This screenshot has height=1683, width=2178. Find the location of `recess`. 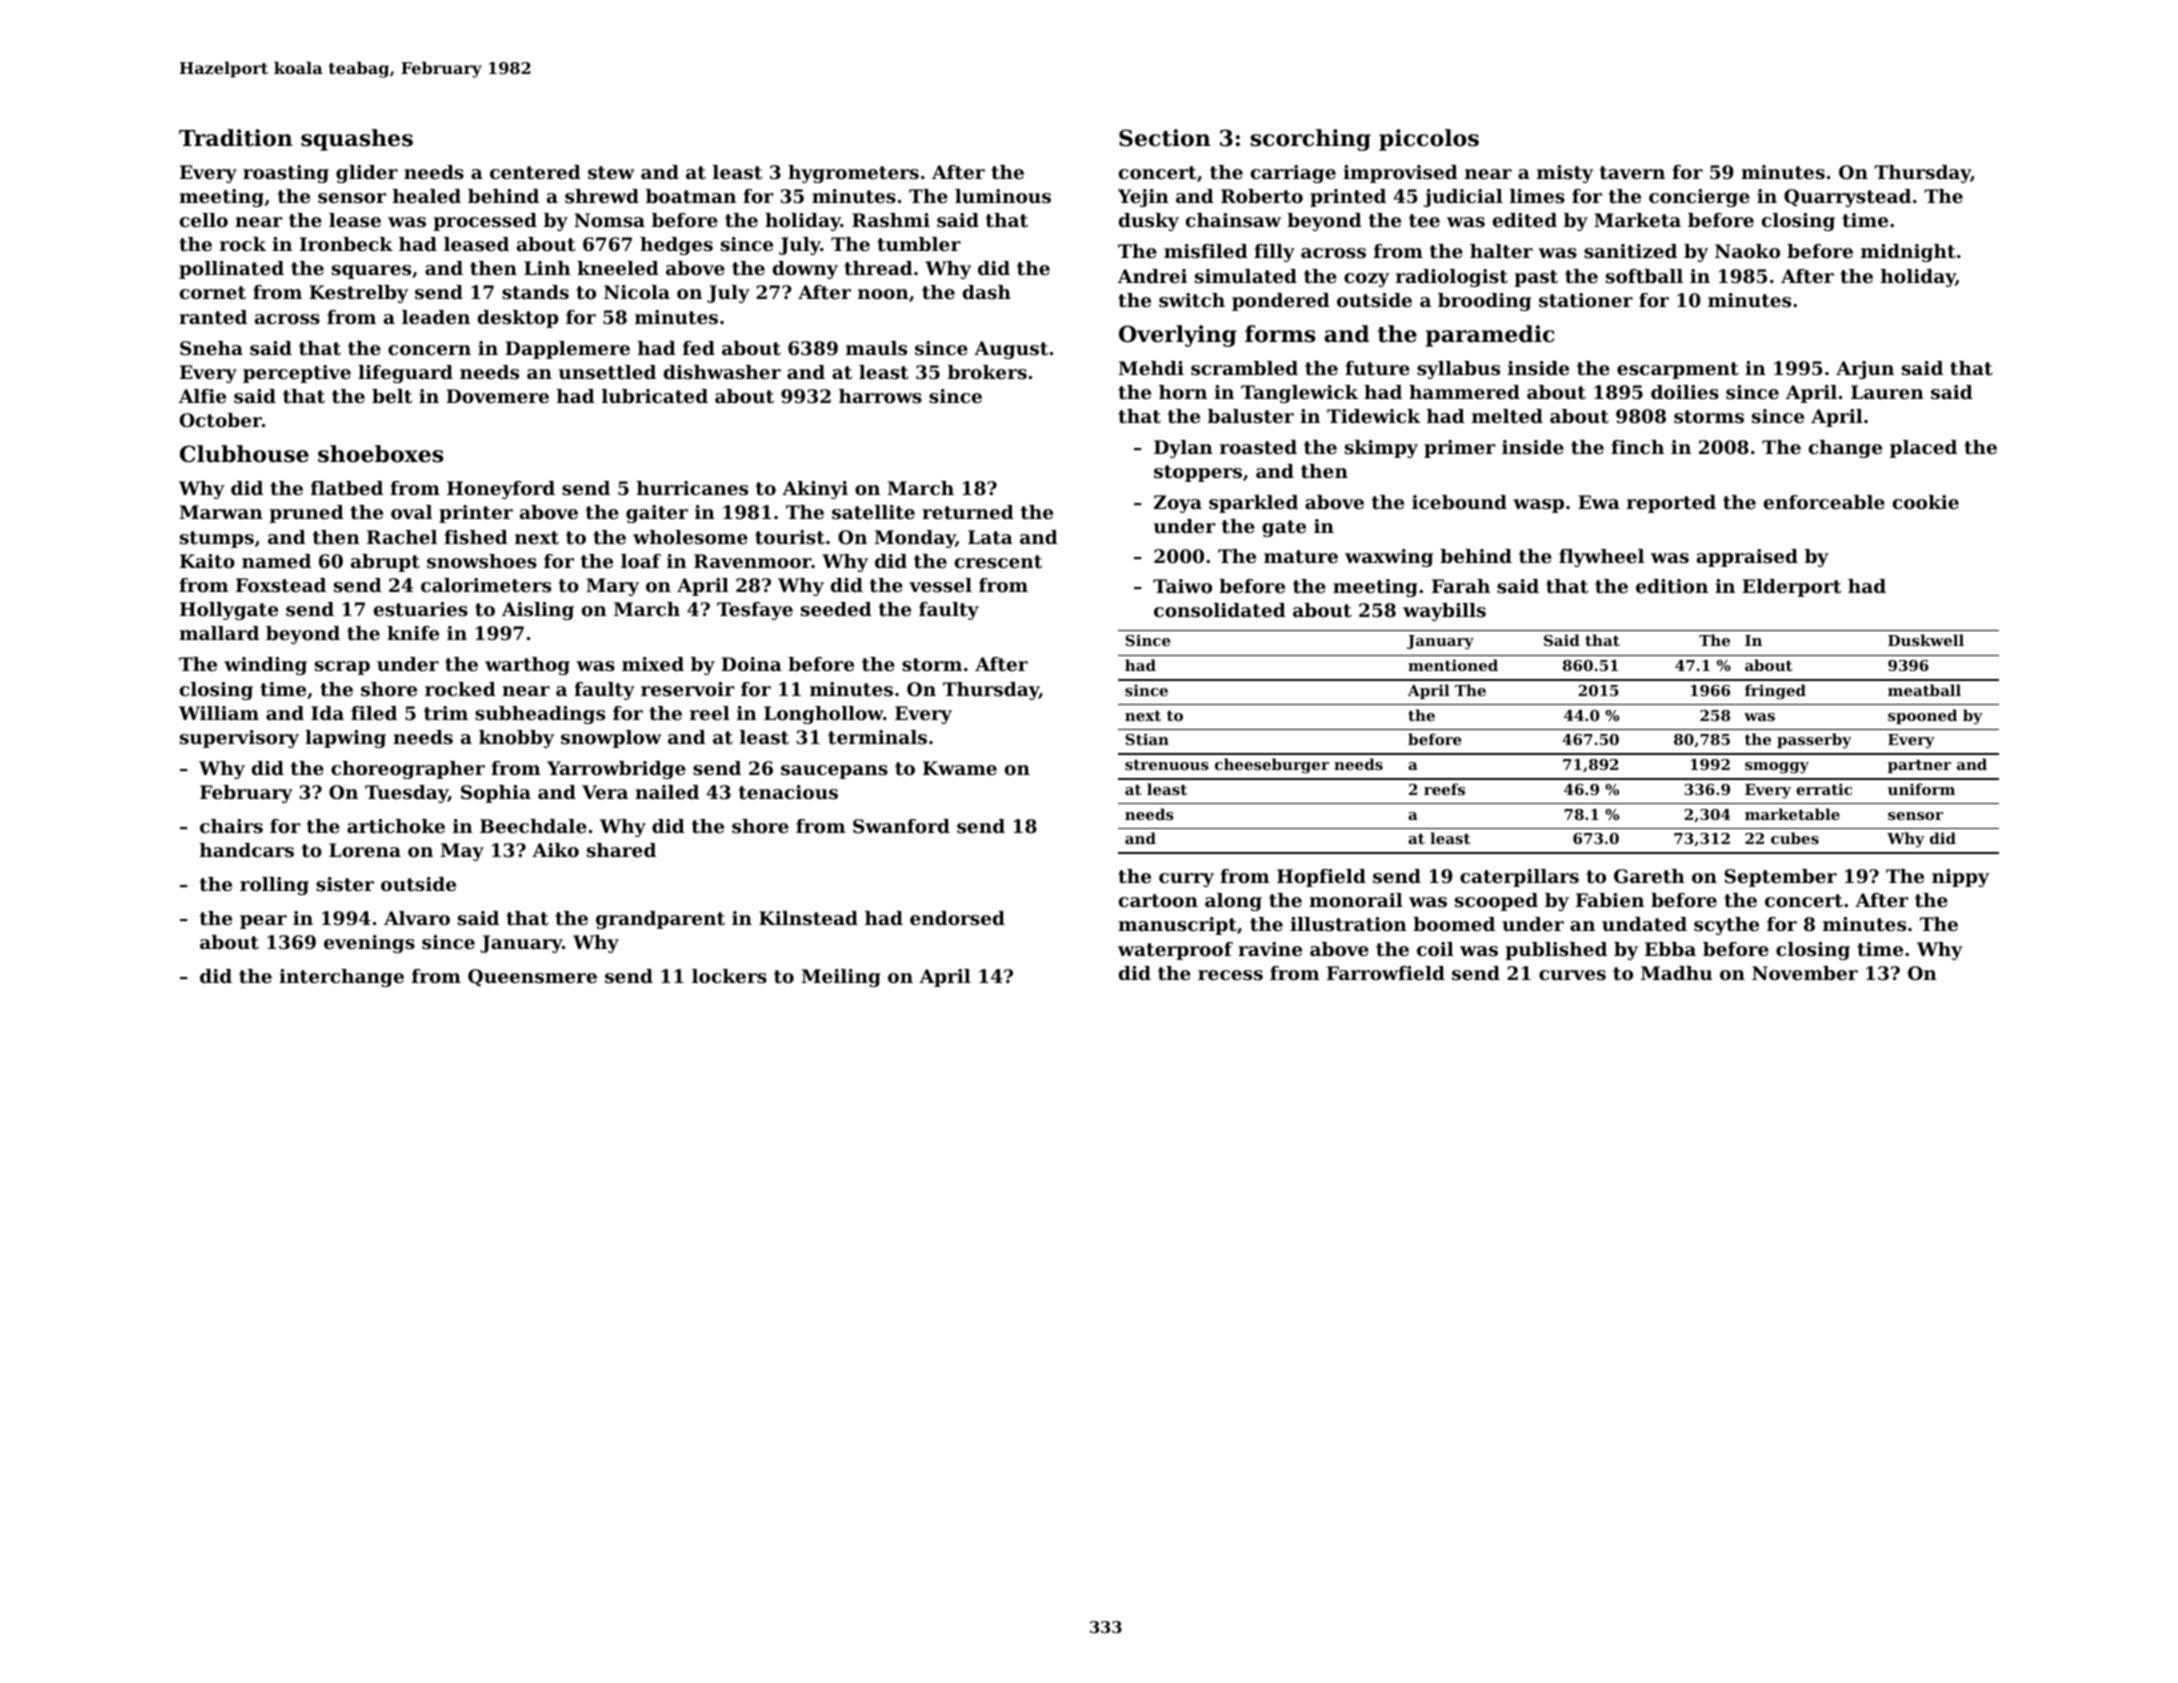

recess is located at coordinates (1230, 975).
